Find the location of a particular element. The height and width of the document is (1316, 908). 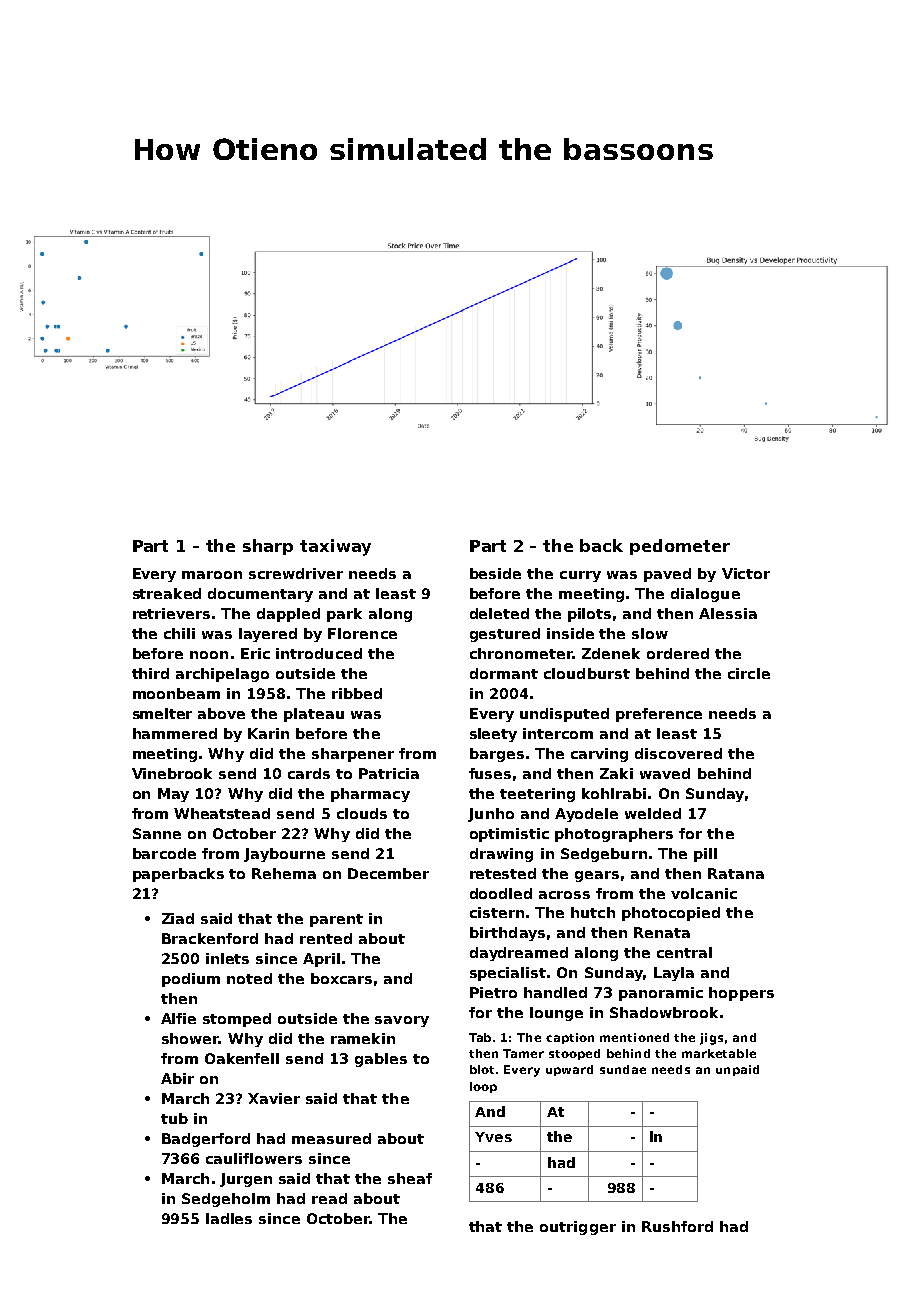

podium is located at coordinates (191, 980).
